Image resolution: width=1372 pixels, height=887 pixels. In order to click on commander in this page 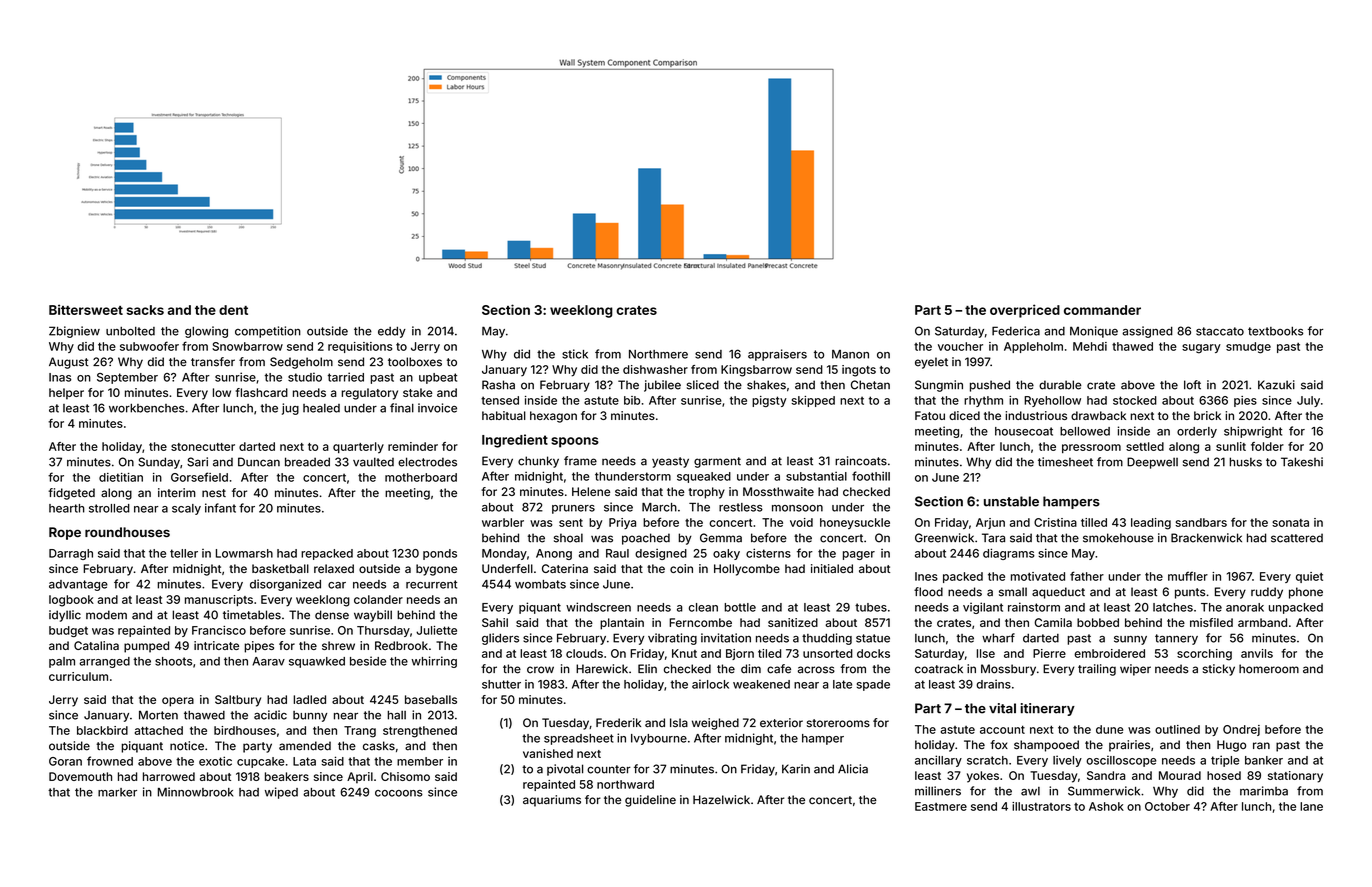, I will do `click(1102, 310)`.
